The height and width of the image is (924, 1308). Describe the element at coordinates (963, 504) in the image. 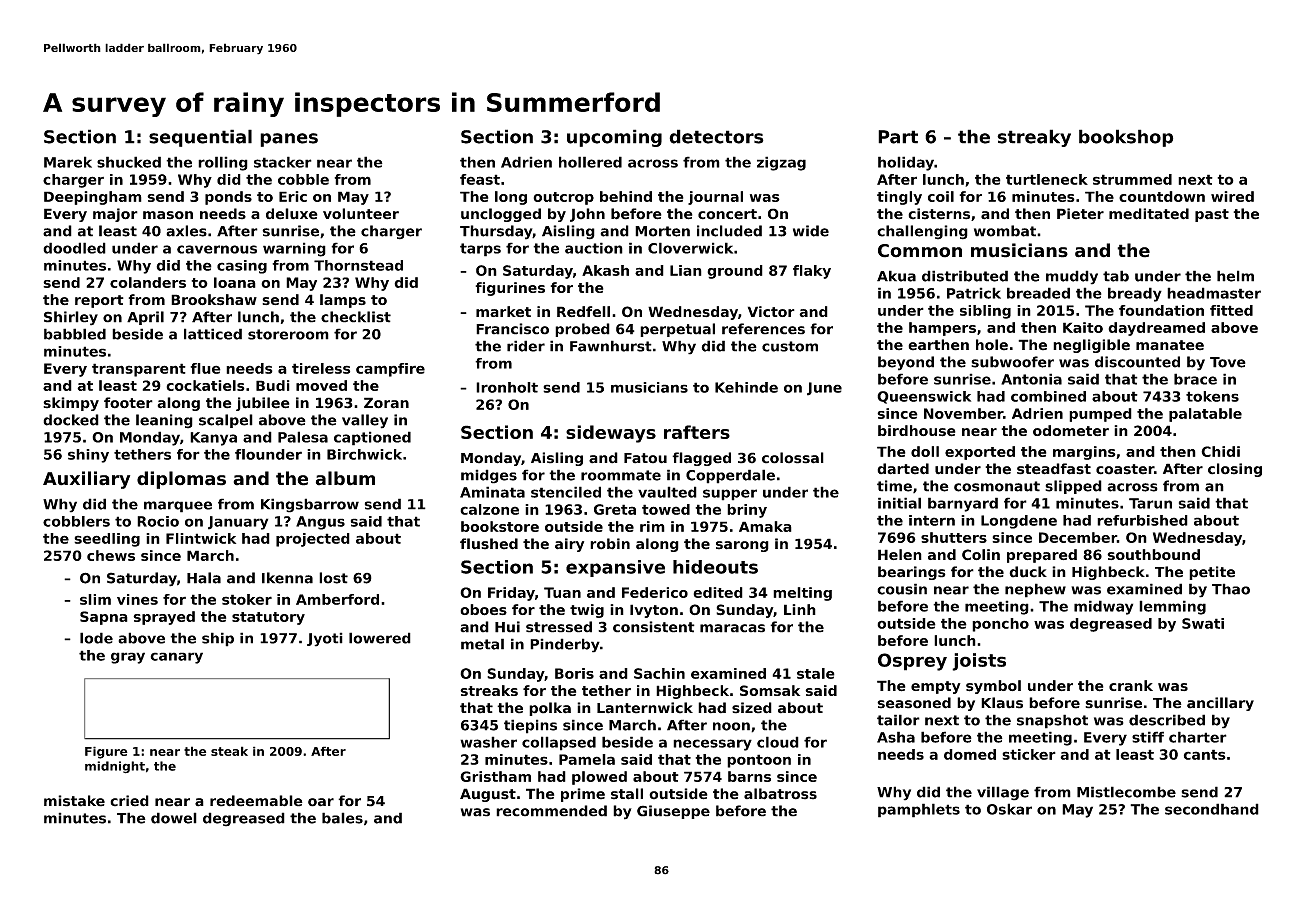

I see `barnyard` at that location.
